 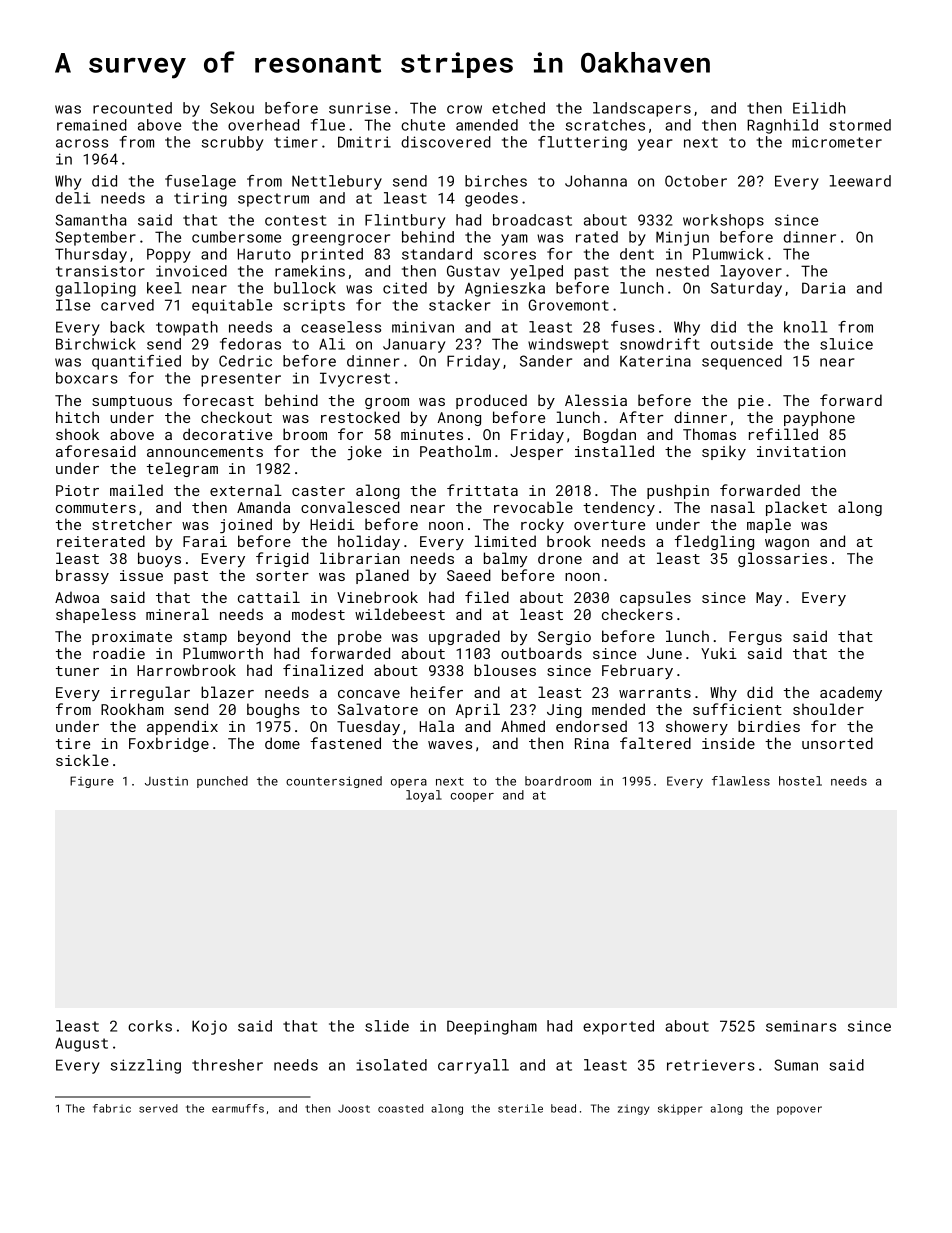 What do you see at coordinates (632, 327) in the screenshot?
I see `fuses` at bounding box center [632, 327].
